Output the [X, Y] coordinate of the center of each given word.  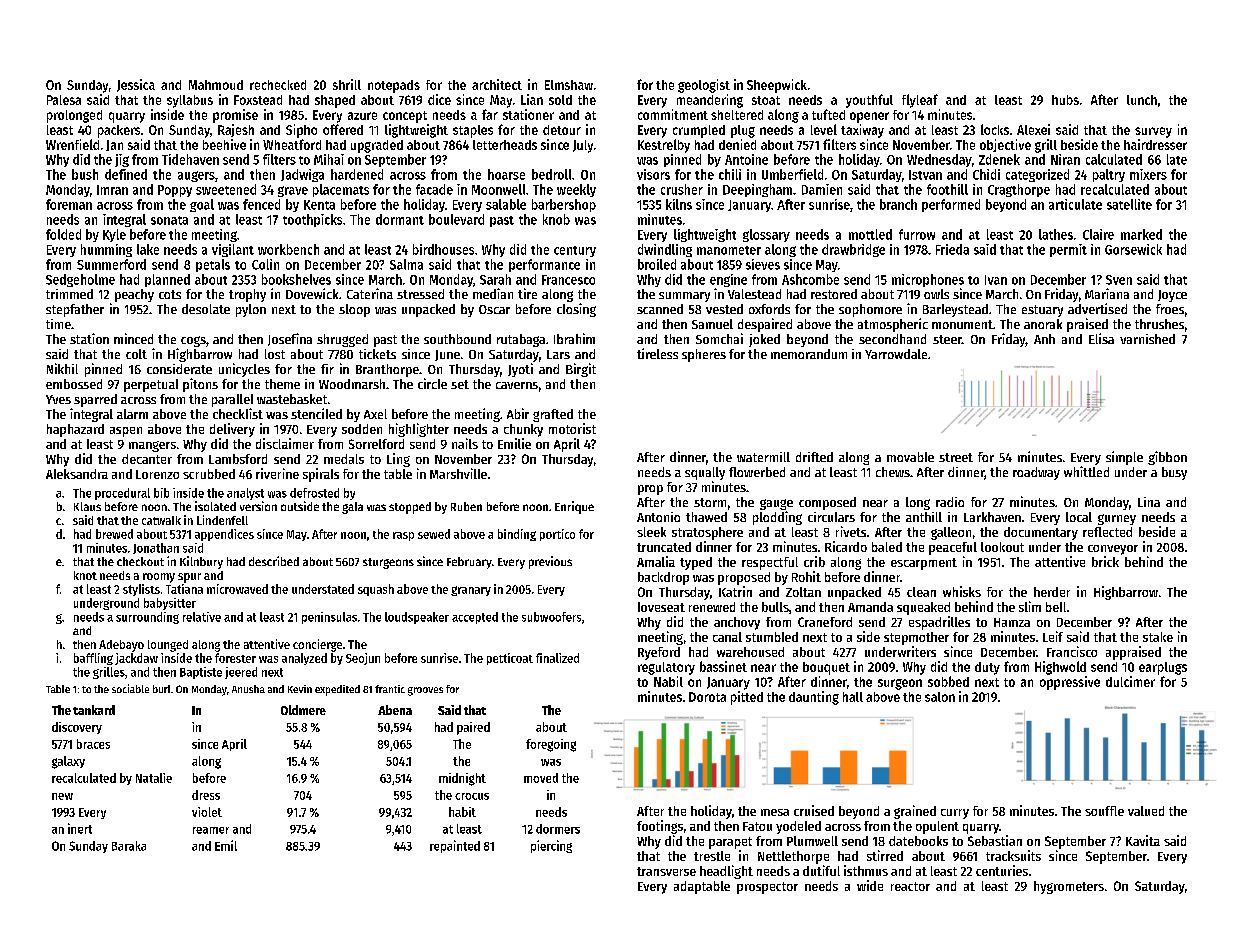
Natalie [154, 778]
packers [119, 131]
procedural [122, 494]
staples [473, 131]
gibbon [1167, 458]
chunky [523, 430]
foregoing [551, 745]
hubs [1065, 100]
